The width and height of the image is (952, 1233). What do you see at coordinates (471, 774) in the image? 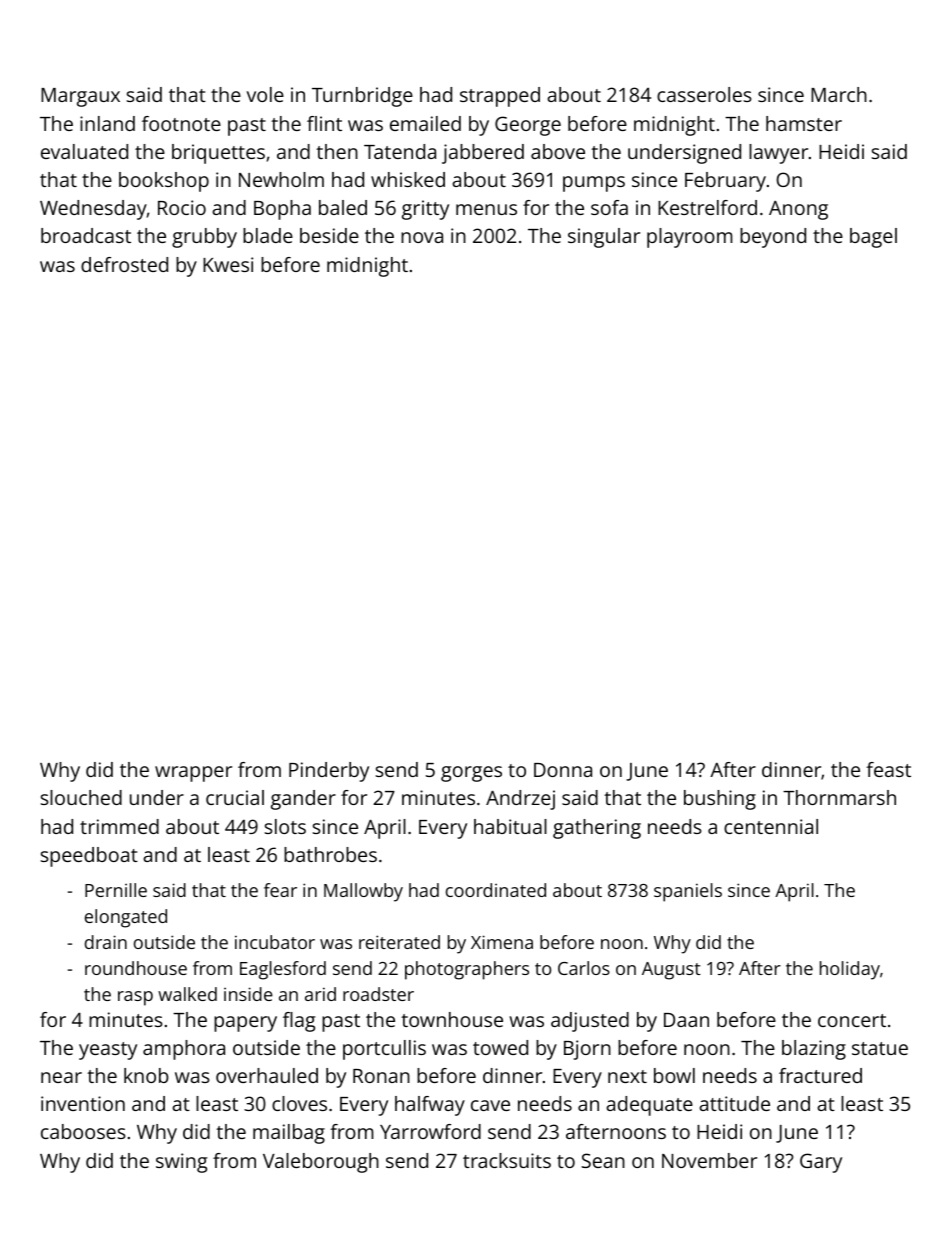
I see `gorges` at bounding box center [471, 774].
